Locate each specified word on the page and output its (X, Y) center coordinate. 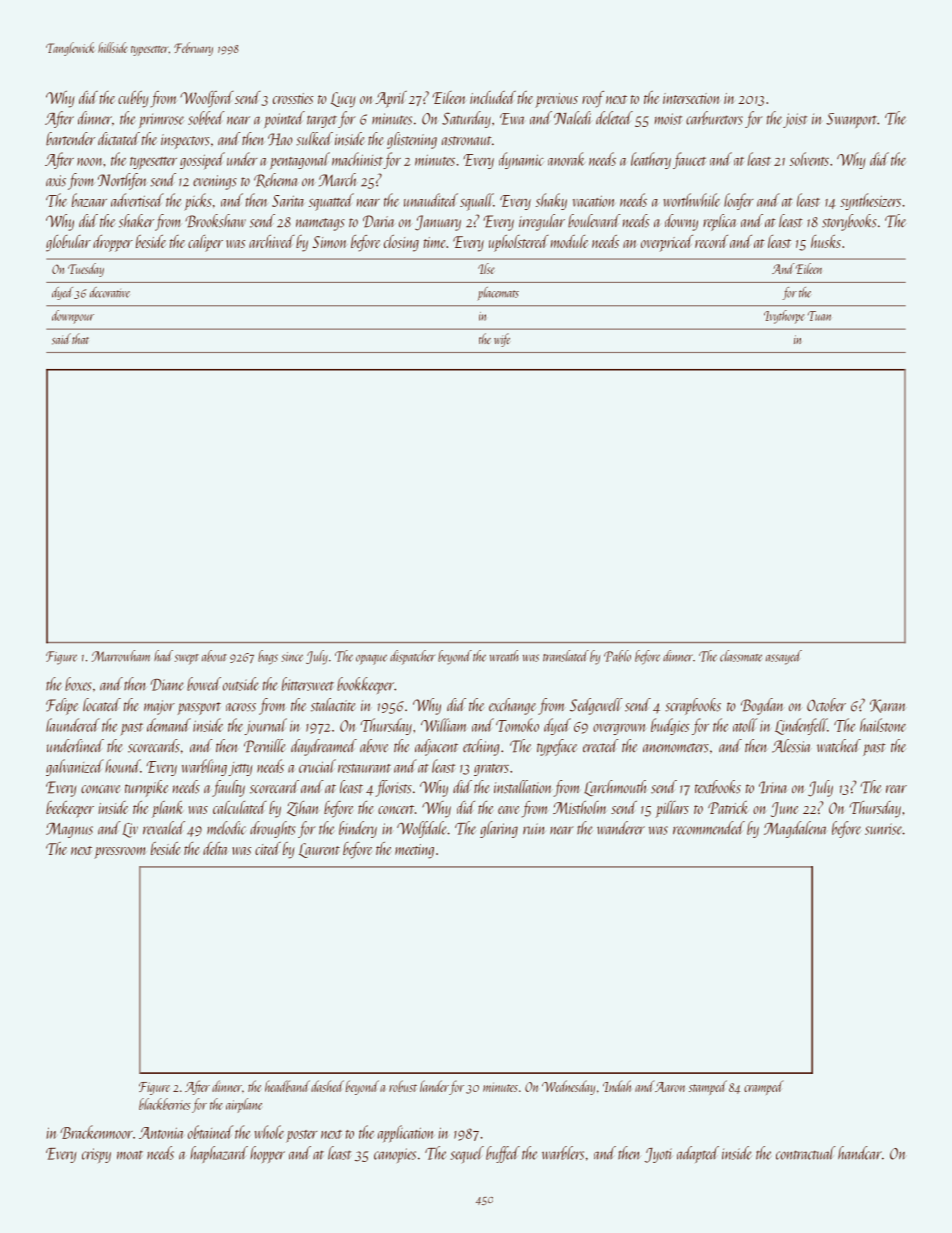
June (785, 809)
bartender (70, 139)
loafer (739, 201)
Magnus (69, 830)
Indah (617, 1086)
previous (556, 100)
